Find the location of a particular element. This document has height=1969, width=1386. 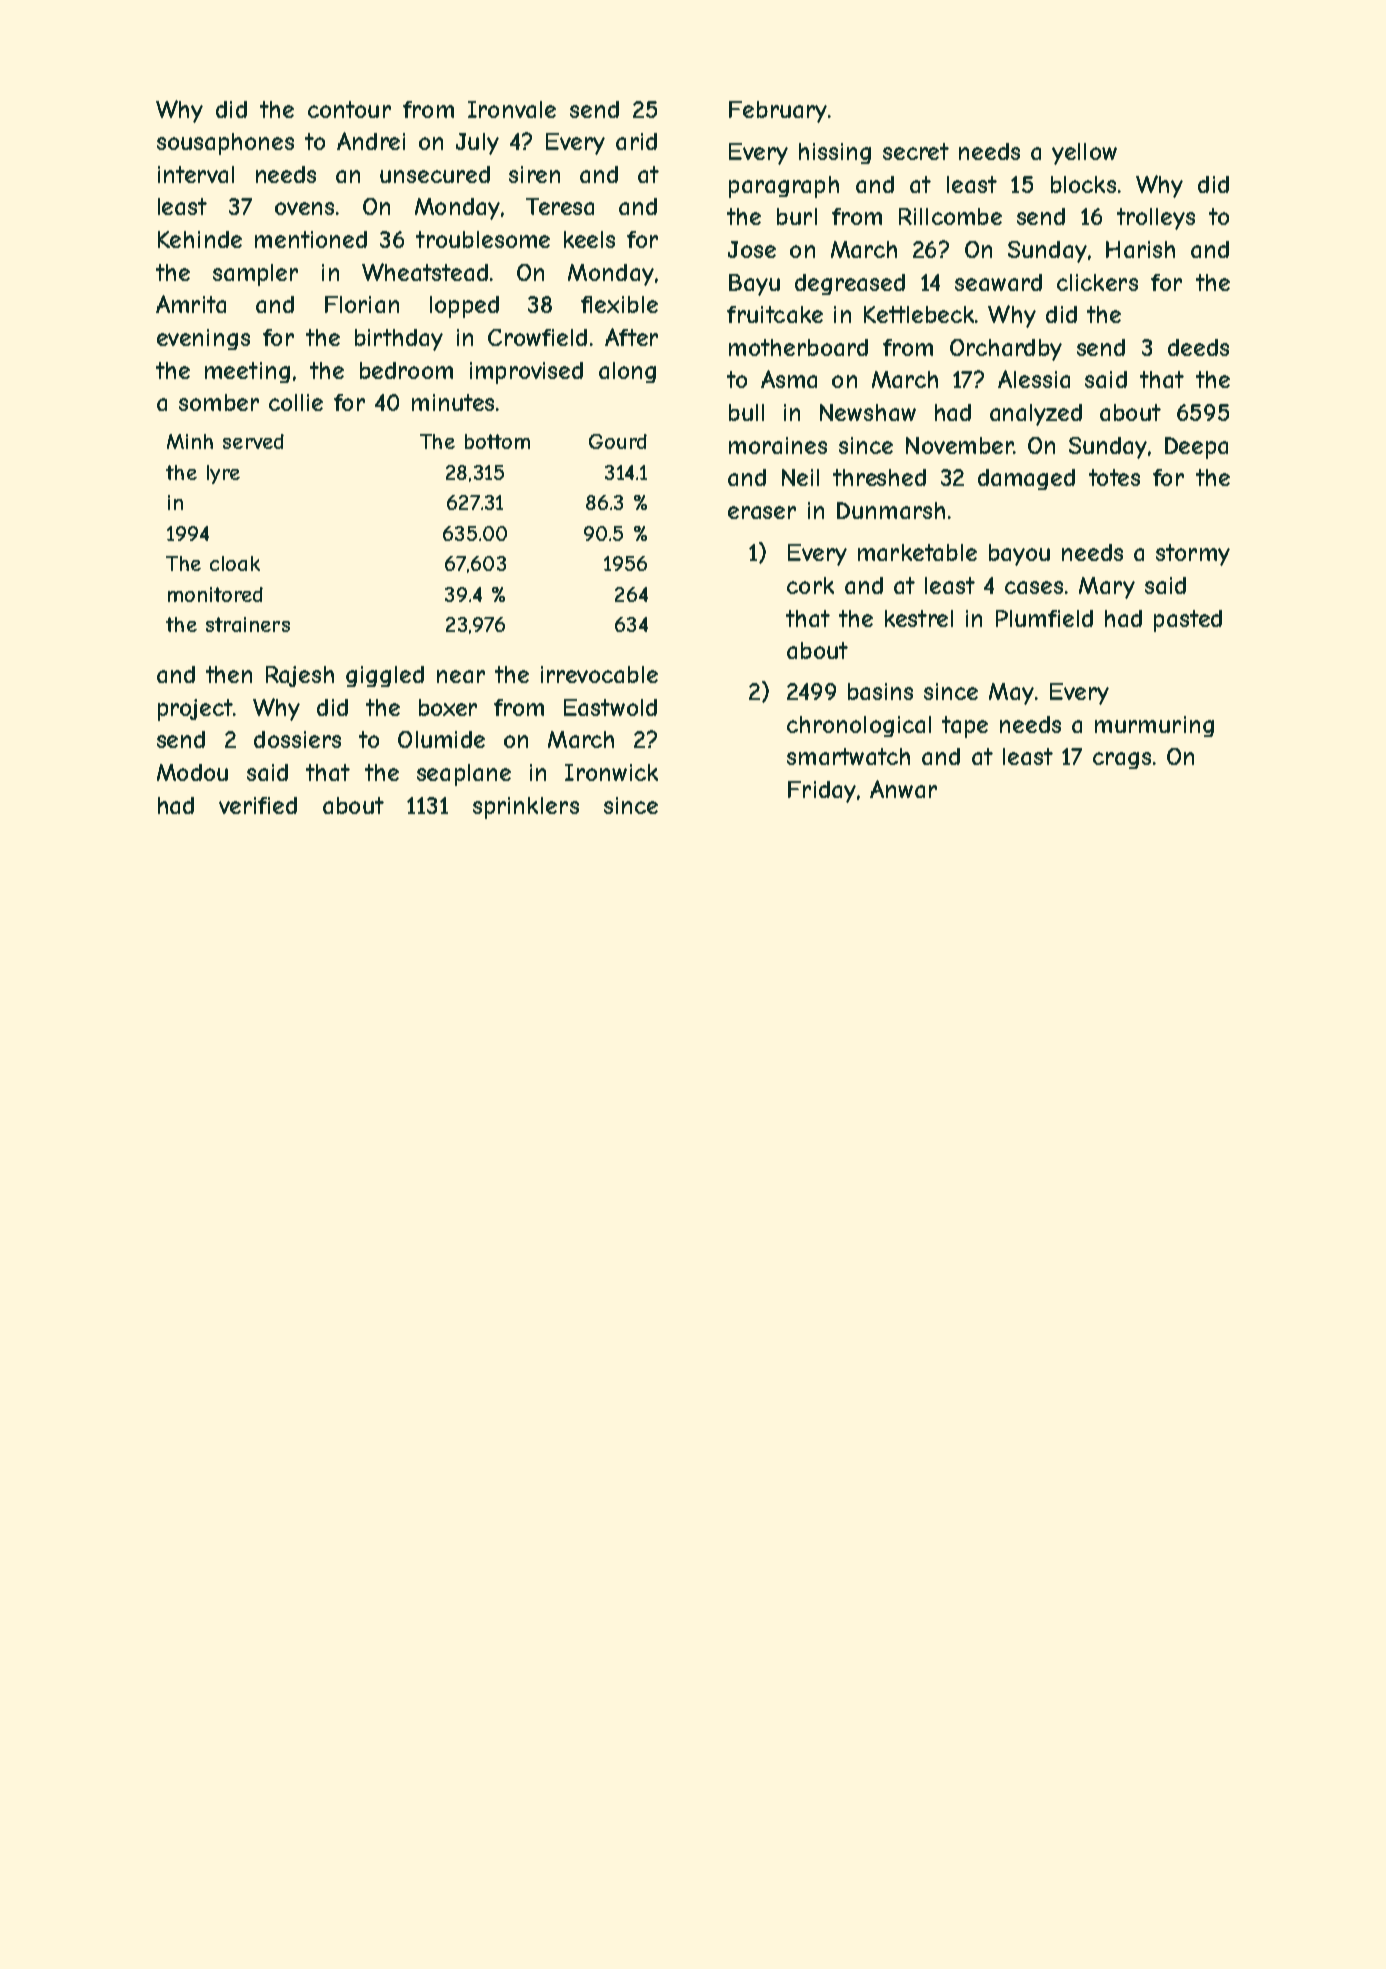

cork is located at coordinates (810, 585).
